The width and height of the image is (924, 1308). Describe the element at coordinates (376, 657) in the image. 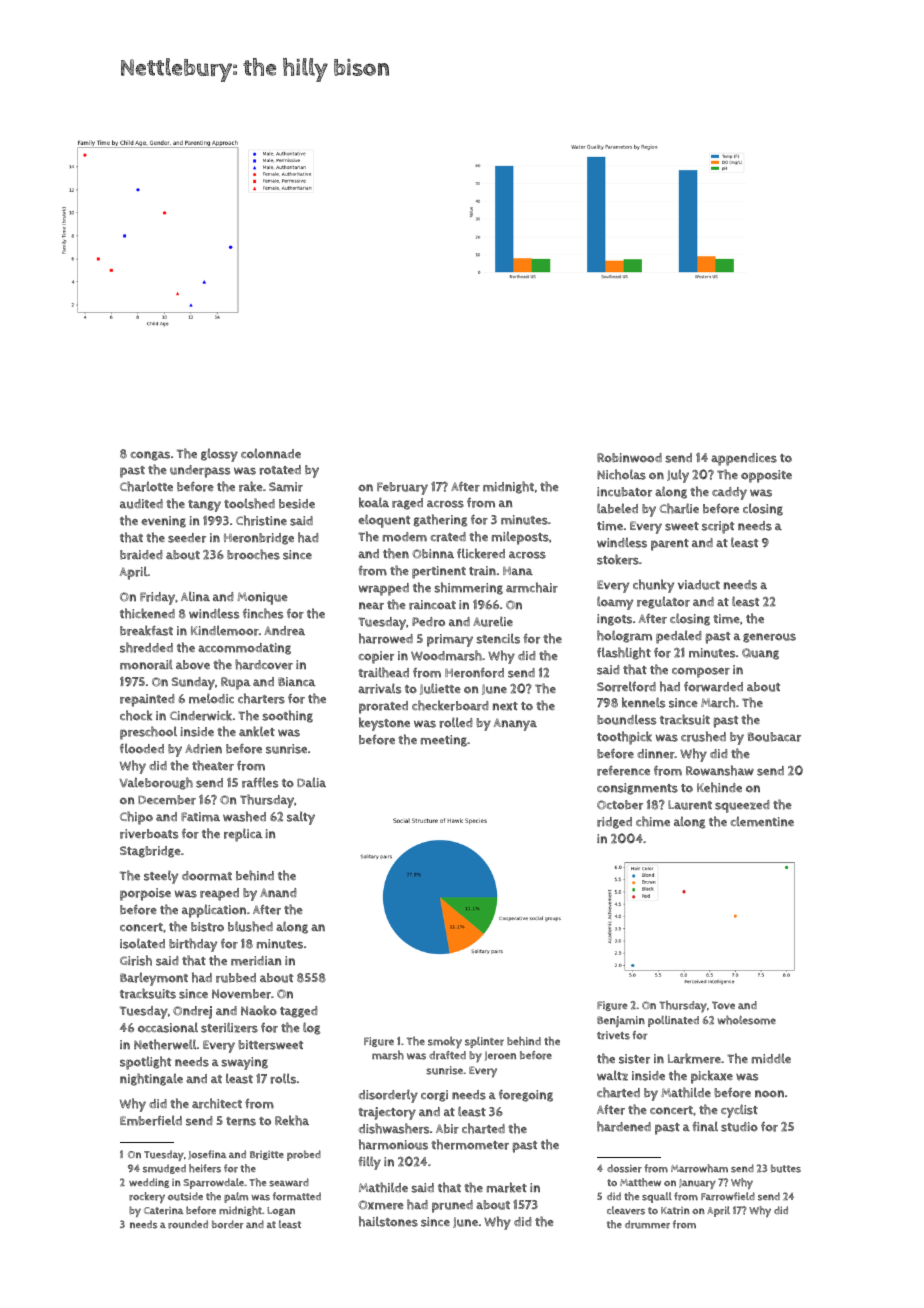

I see `copier` at that location.
